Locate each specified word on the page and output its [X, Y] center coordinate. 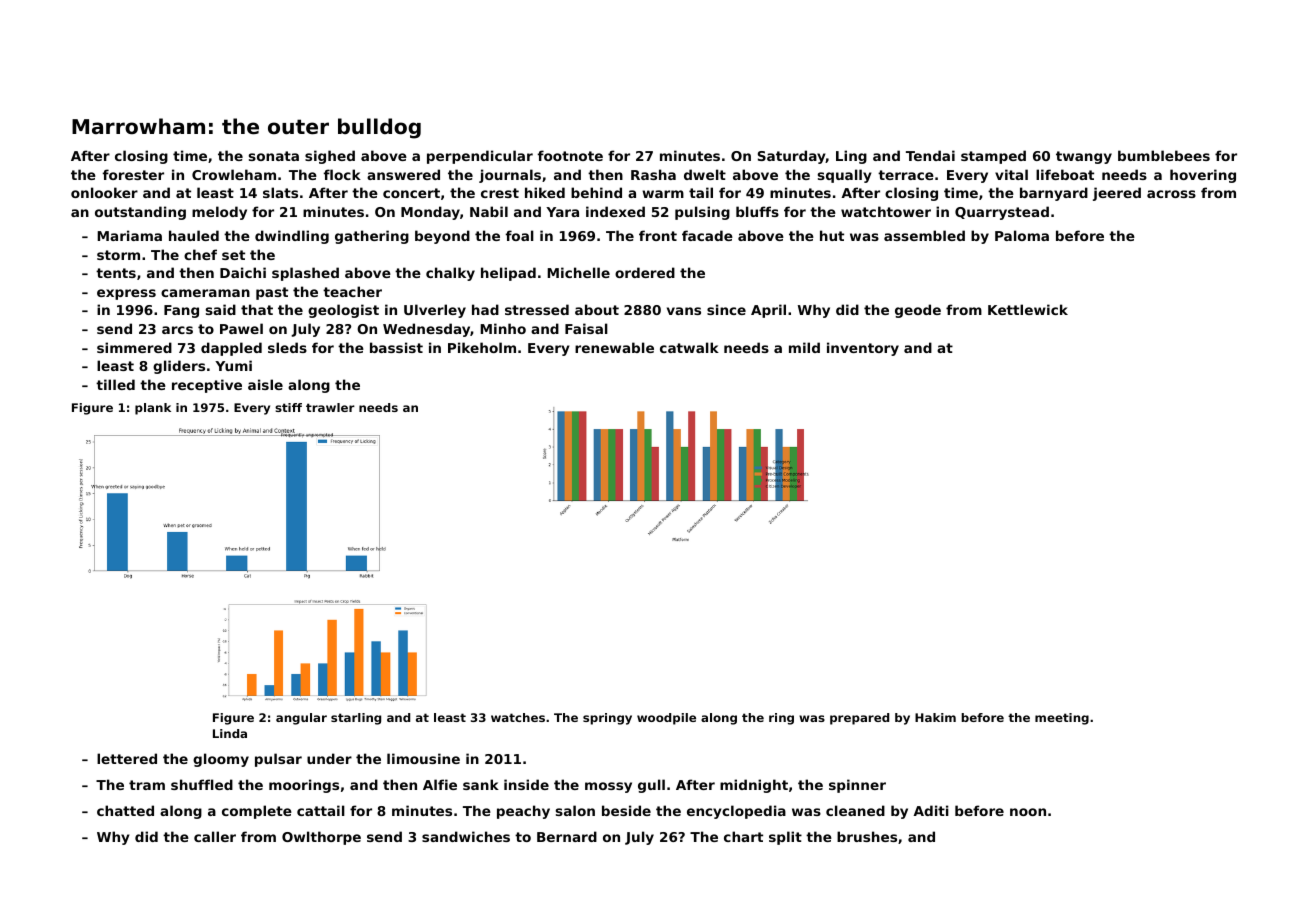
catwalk [689, 347]
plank [153, 409]
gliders [179, 367]
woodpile [666, 719]
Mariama [129, 235]
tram [147, 785]
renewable [614, 347]
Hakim [935, 717]
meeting [1062, 719]
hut [832, 235]
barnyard [1054, 194]
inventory [863, 349]
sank [481, 784]
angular [301, 719]
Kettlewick [1028, 309]
